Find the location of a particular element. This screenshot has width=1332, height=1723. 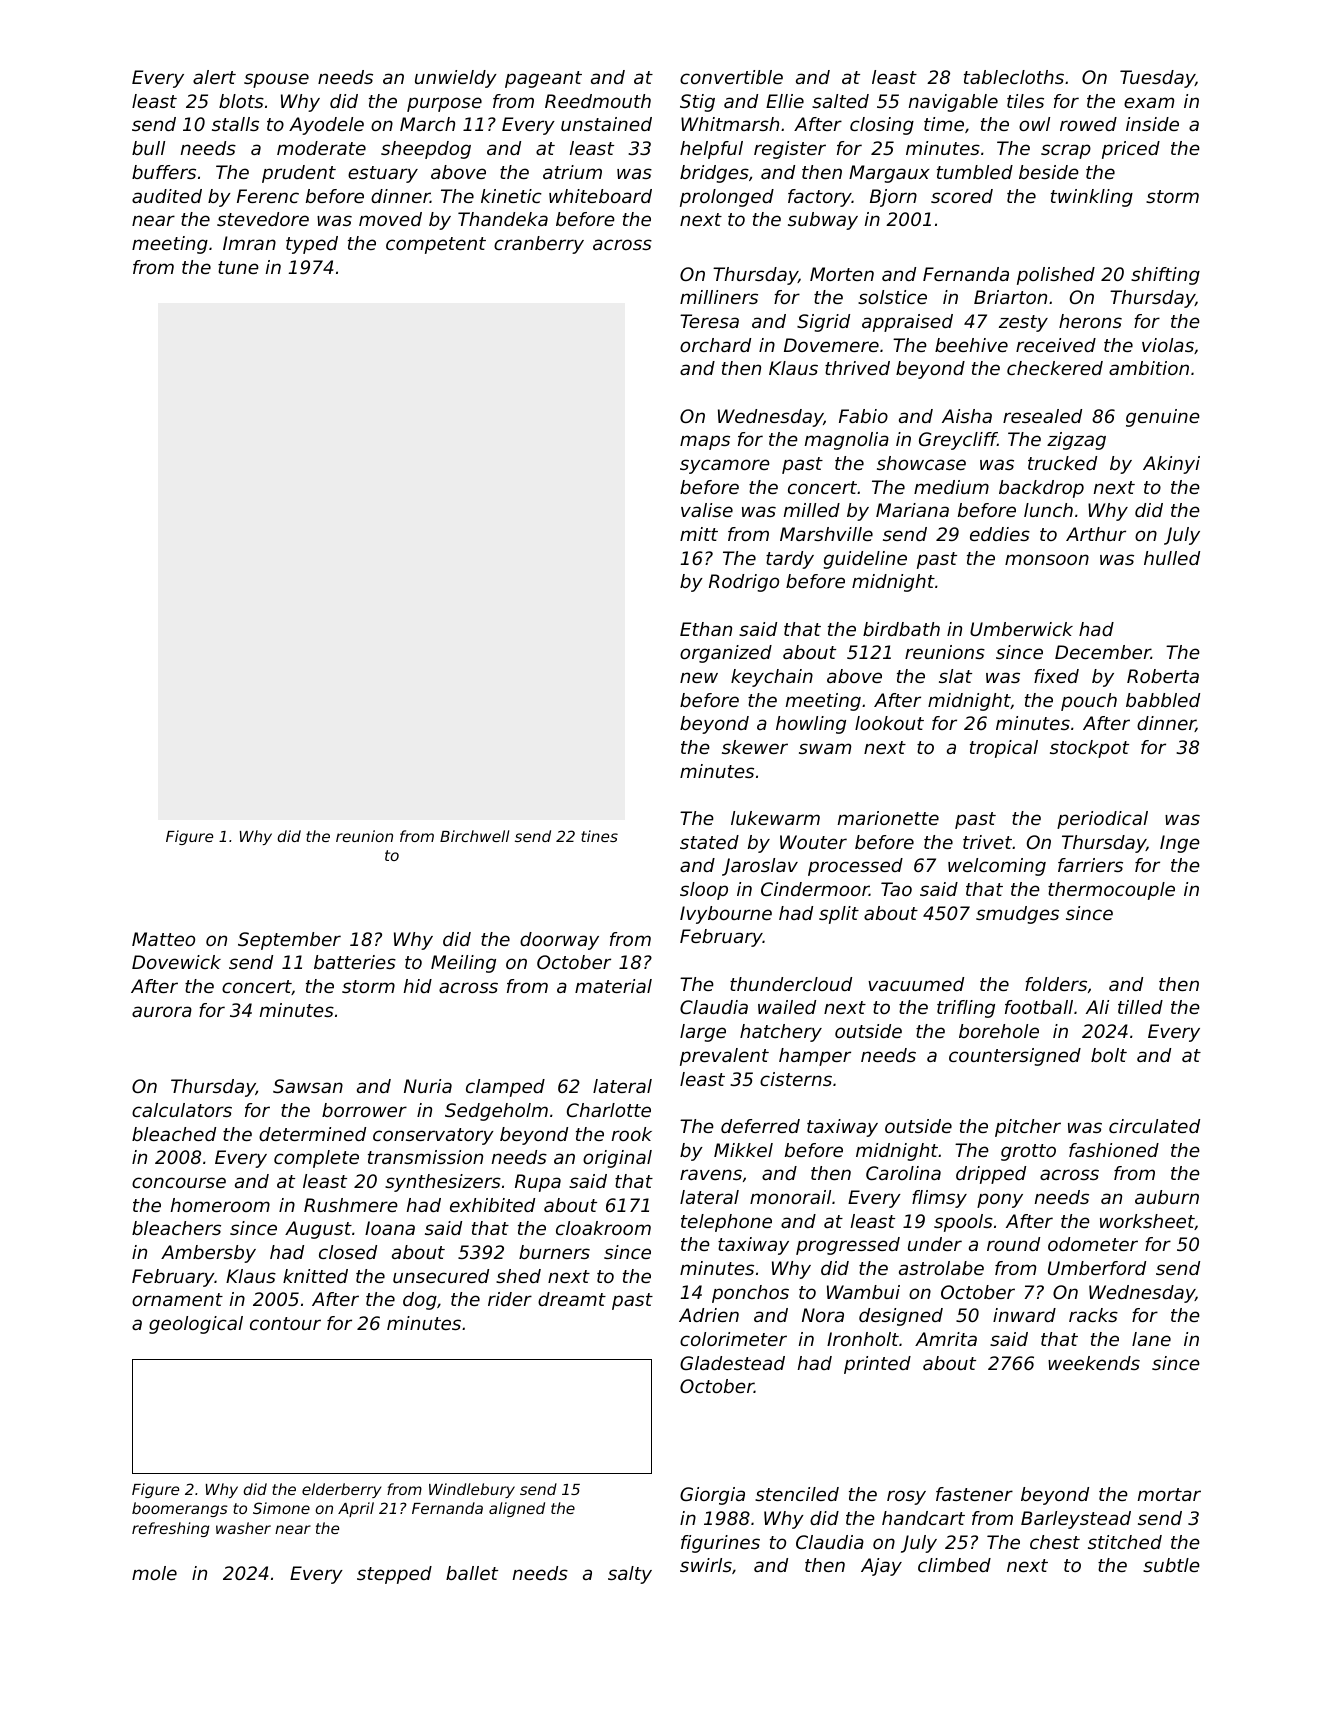

sloop is located at coordinates (704, 891).
